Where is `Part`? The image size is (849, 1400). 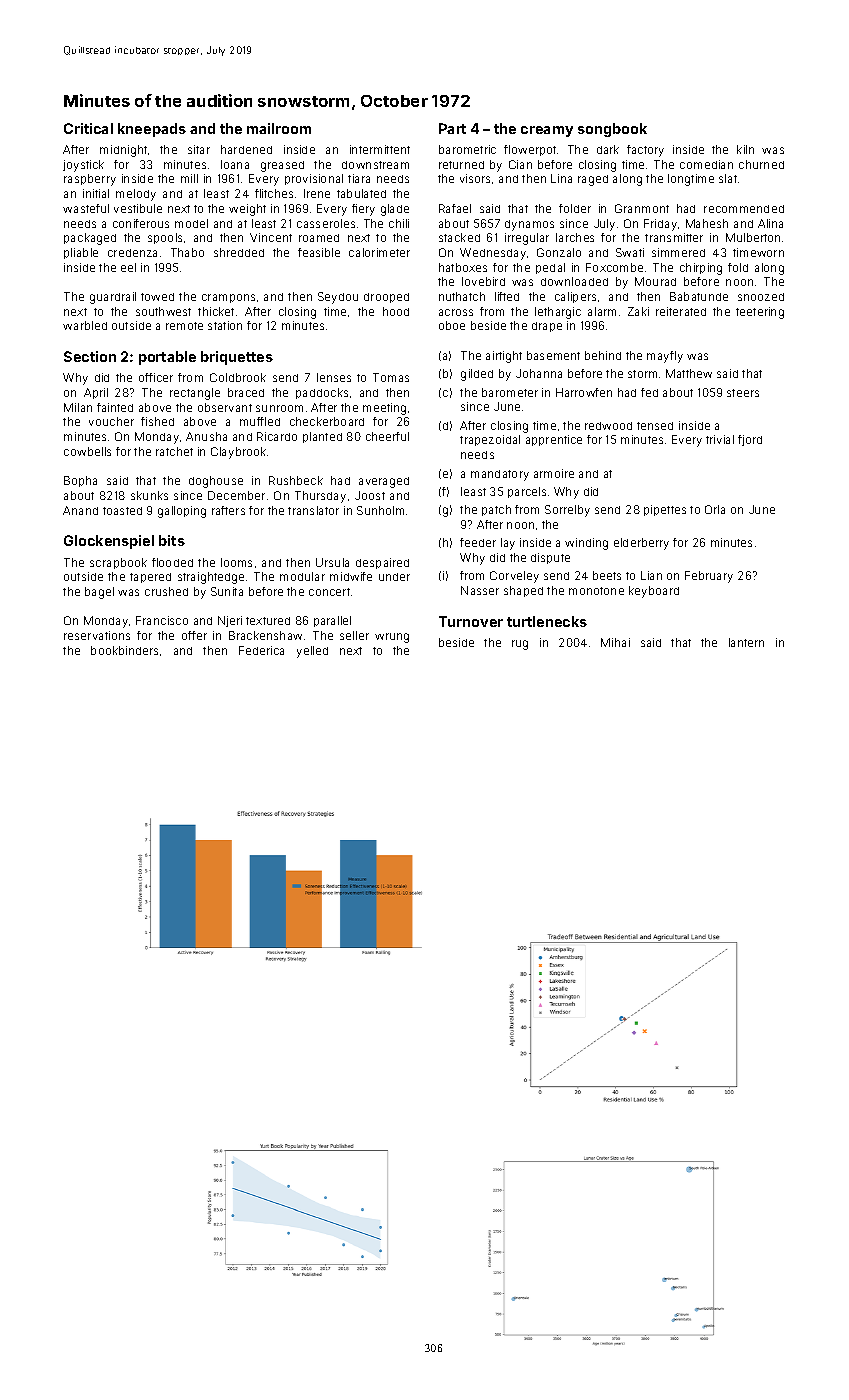 Part is located at coordinates (452, 128).
